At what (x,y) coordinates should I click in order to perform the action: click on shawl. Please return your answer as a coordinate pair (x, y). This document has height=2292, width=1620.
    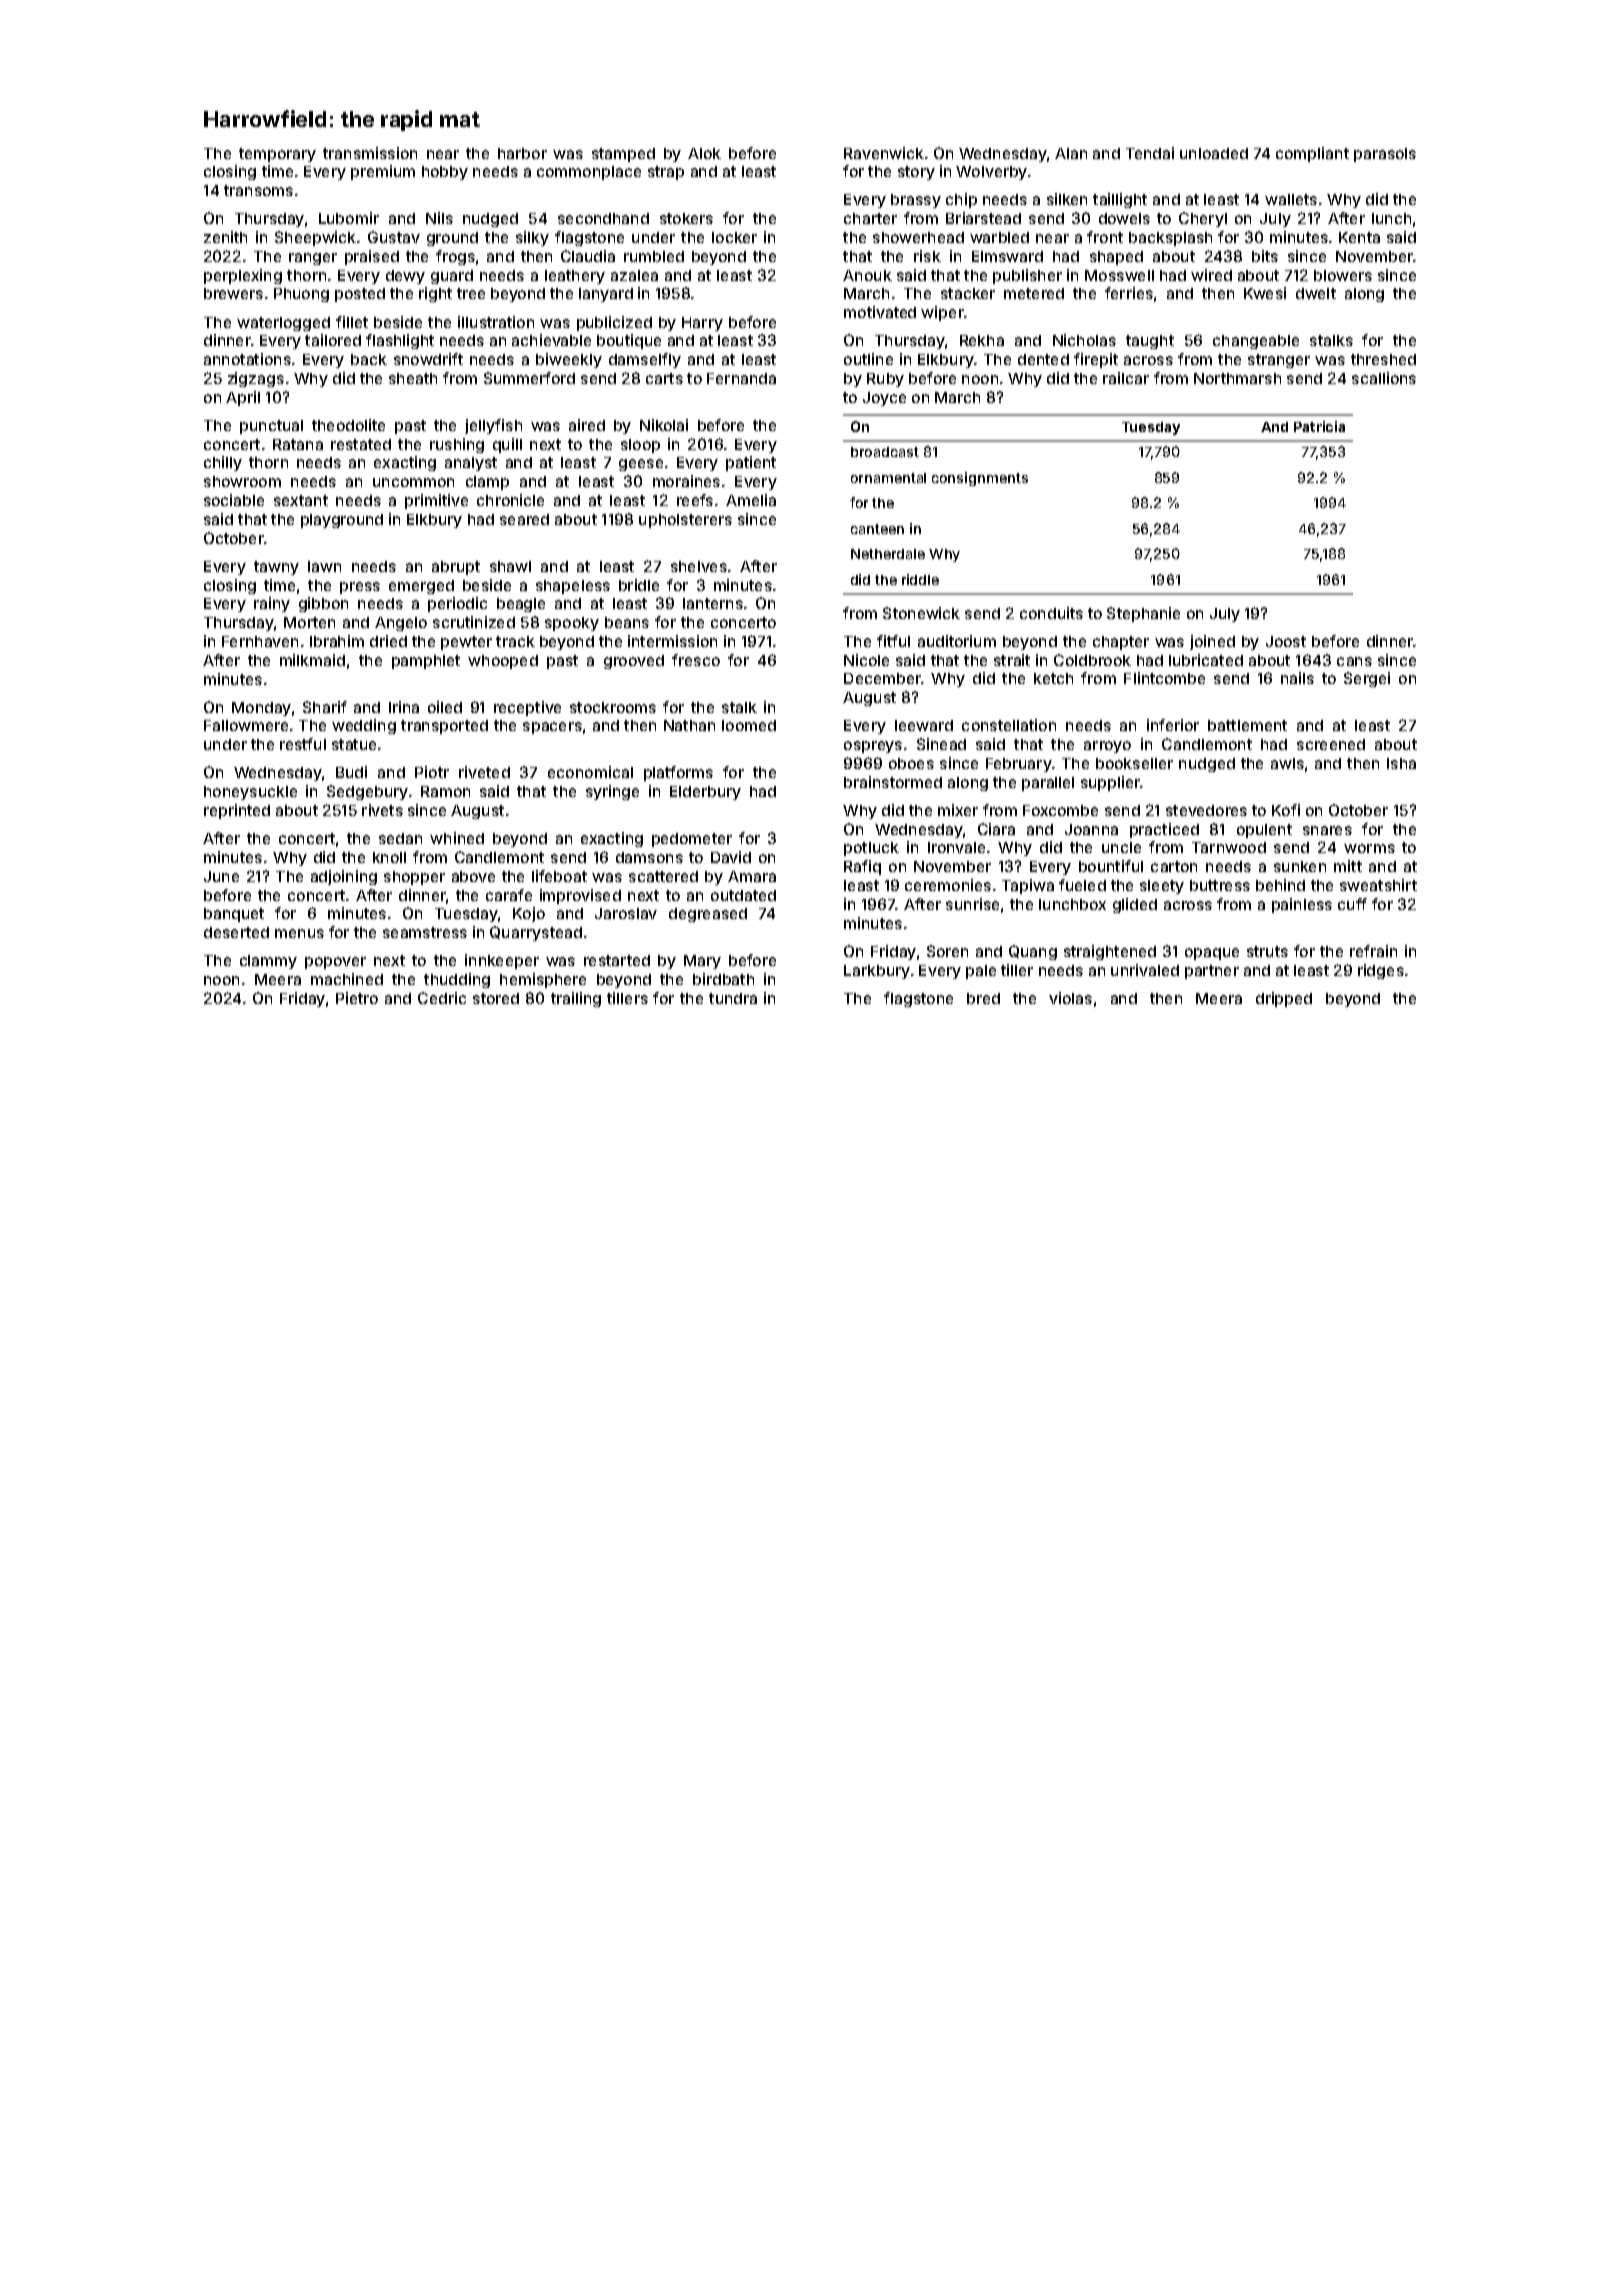
    Looking at the image, I should click on (510, 566).
